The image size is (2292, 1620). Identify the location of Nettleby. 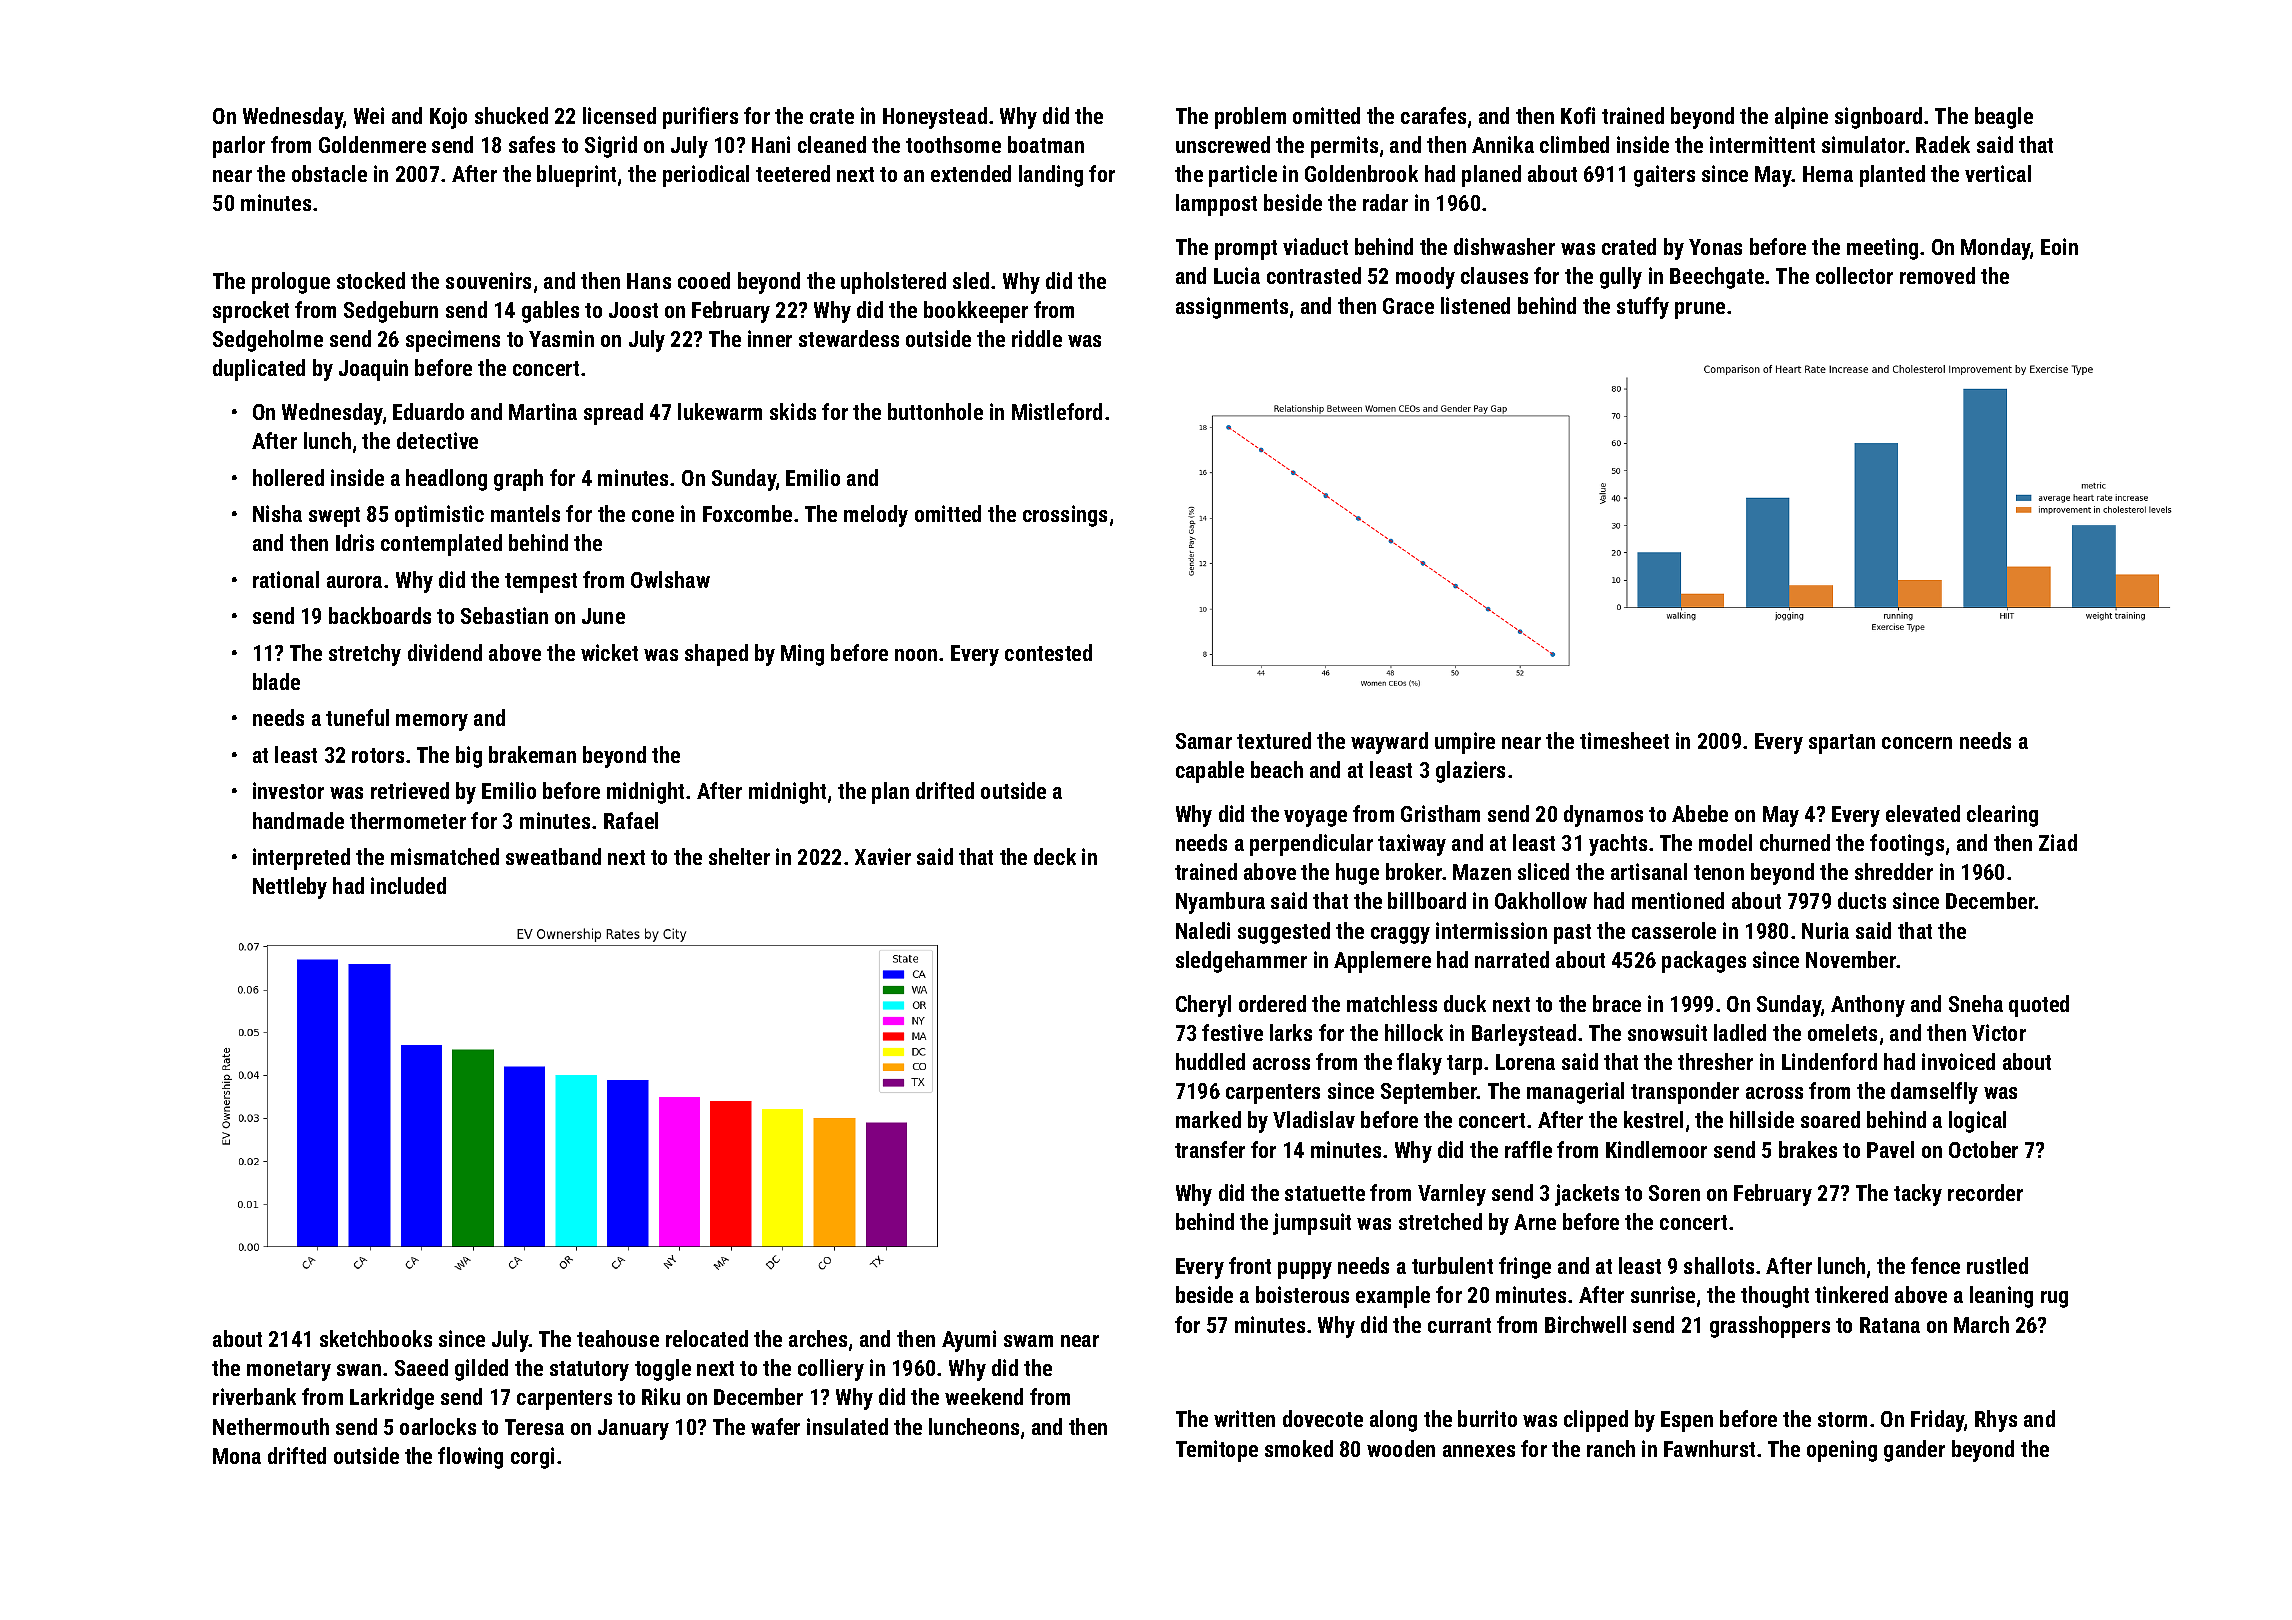
(290, 888).
